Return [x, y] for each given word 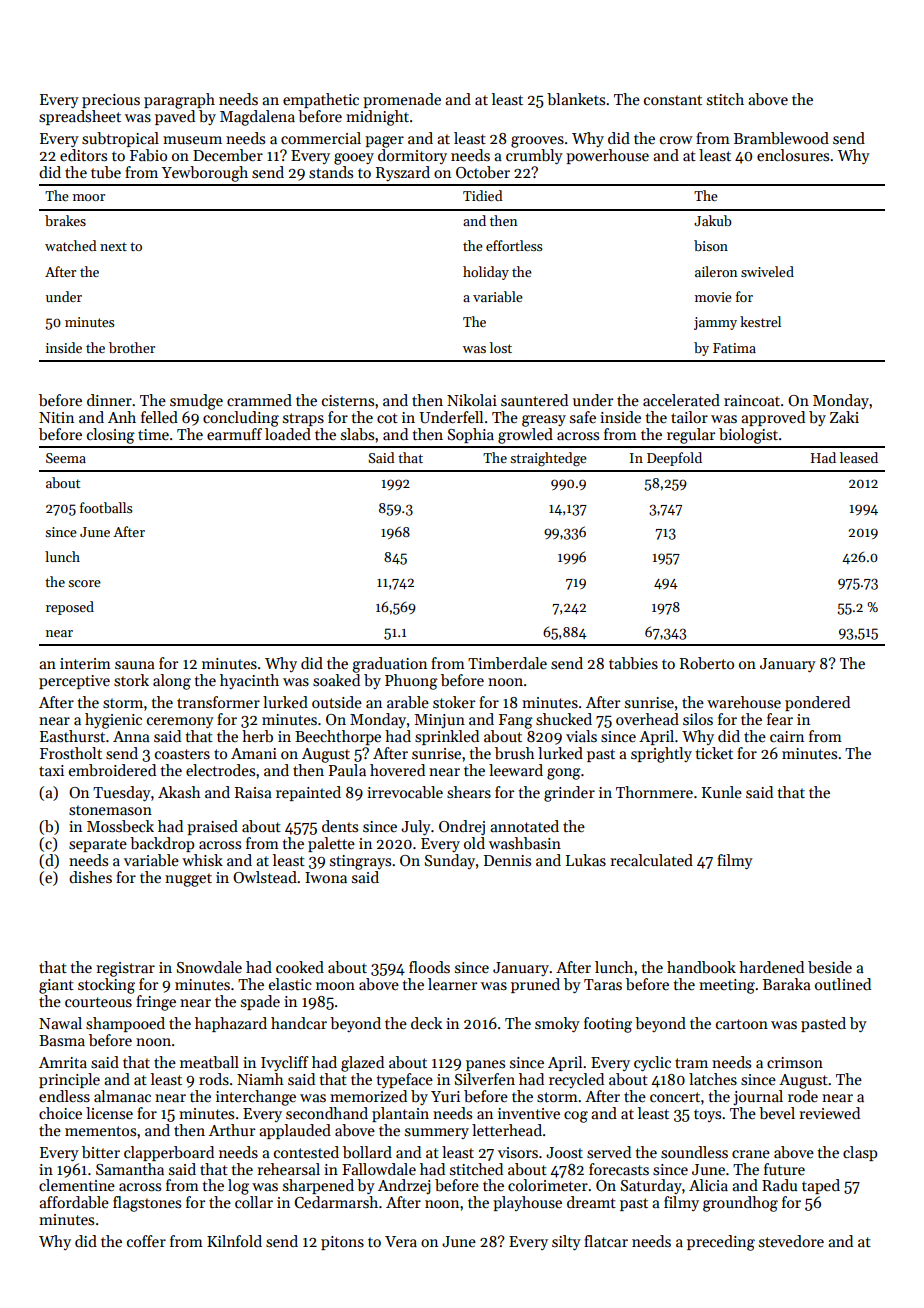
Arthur [232, 1130]
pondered [817, 703]
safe [583, 417]
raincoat [752, 401]
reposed [70, 608]
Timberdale [507, 663]
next [113, 246]
